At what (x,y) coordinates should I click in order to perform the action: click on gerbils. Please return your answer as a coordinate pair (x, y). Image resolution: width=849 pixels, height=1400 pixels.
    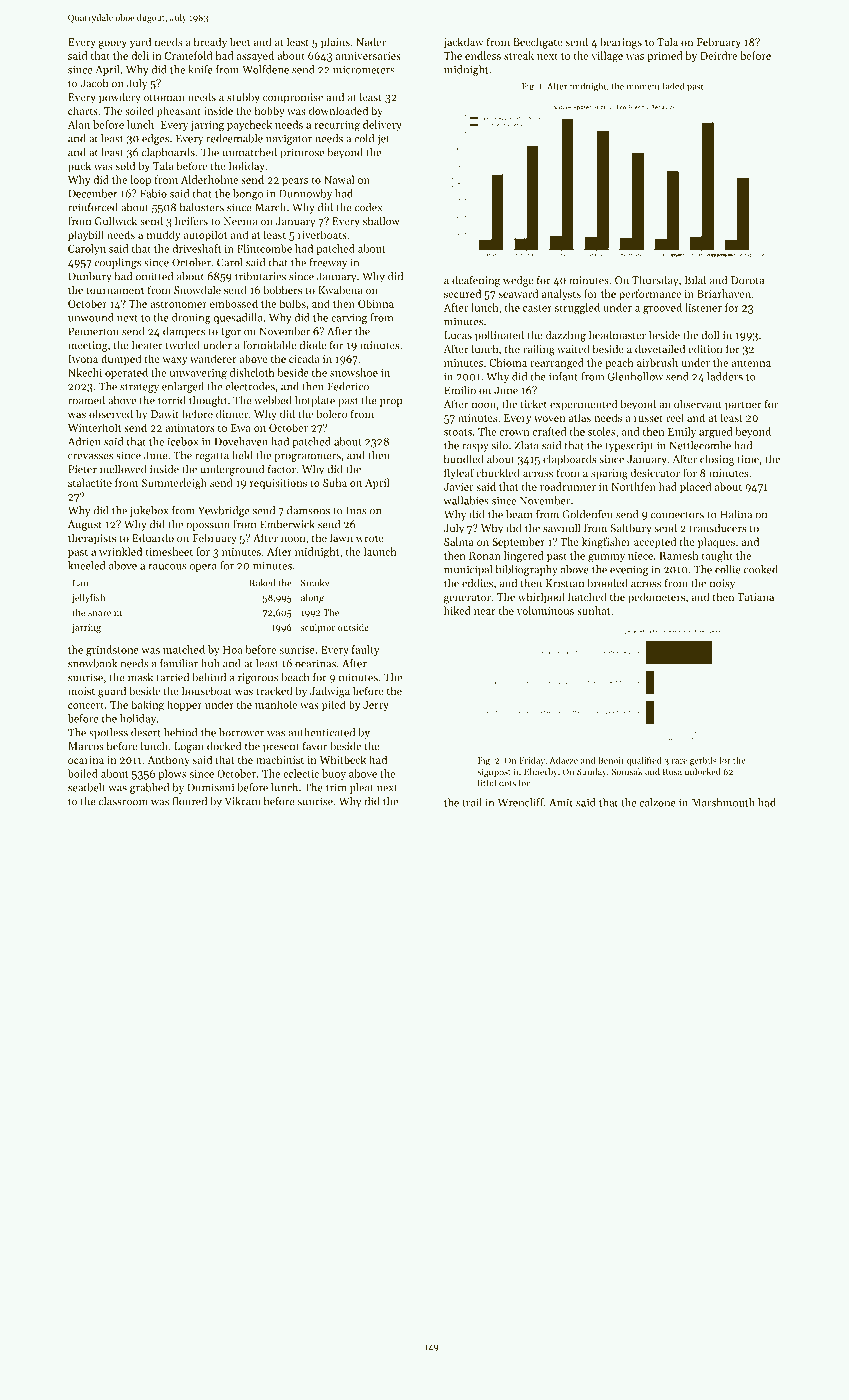
    Looking at the image, I should click on (703, 761).
